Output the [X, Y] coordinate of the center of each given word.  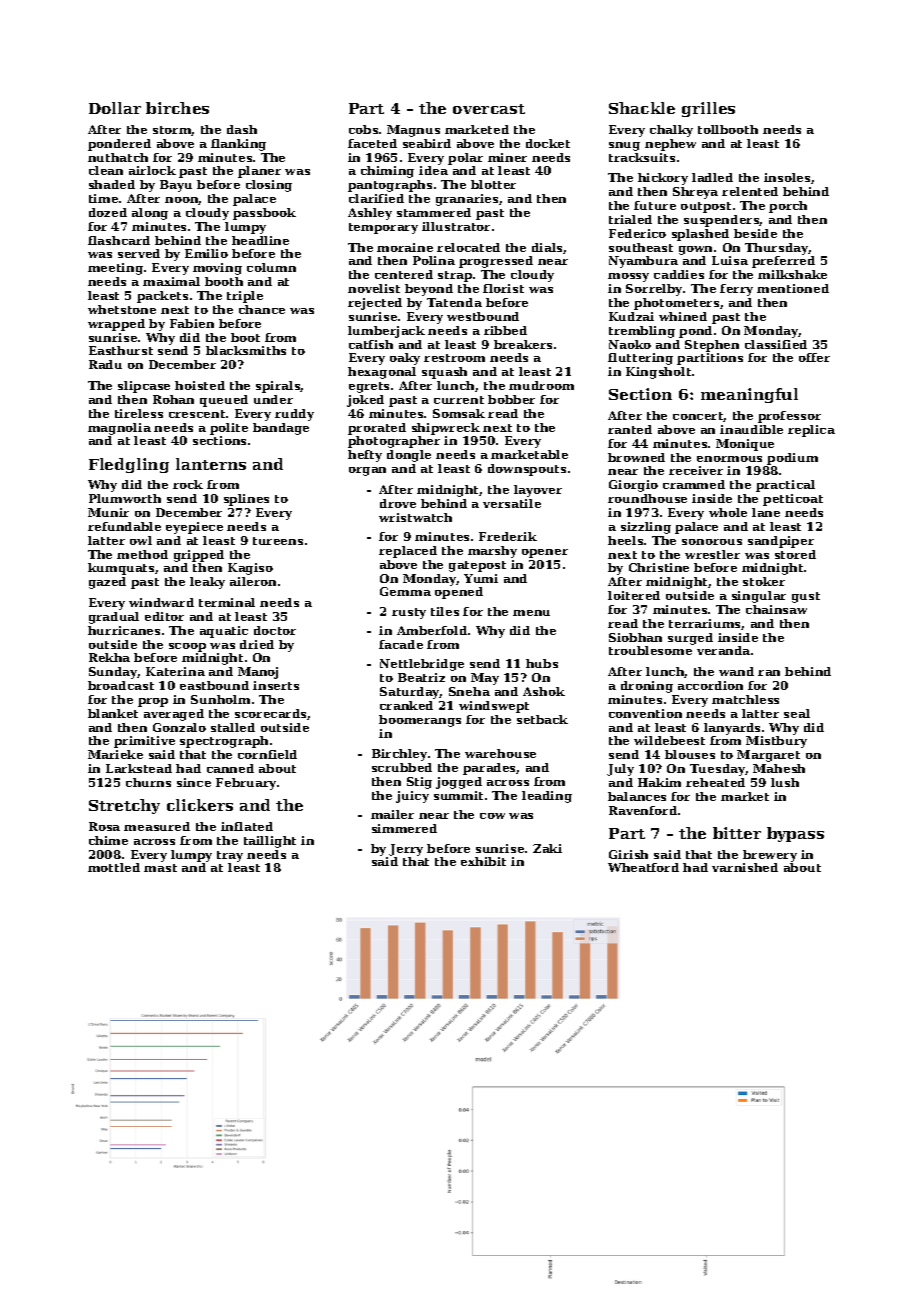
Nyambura [643, 262]
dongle [409, 456]
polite [229, 429]
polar [465, 159]
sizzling [646, 528]
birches [177, 108]
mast [160, 868]
